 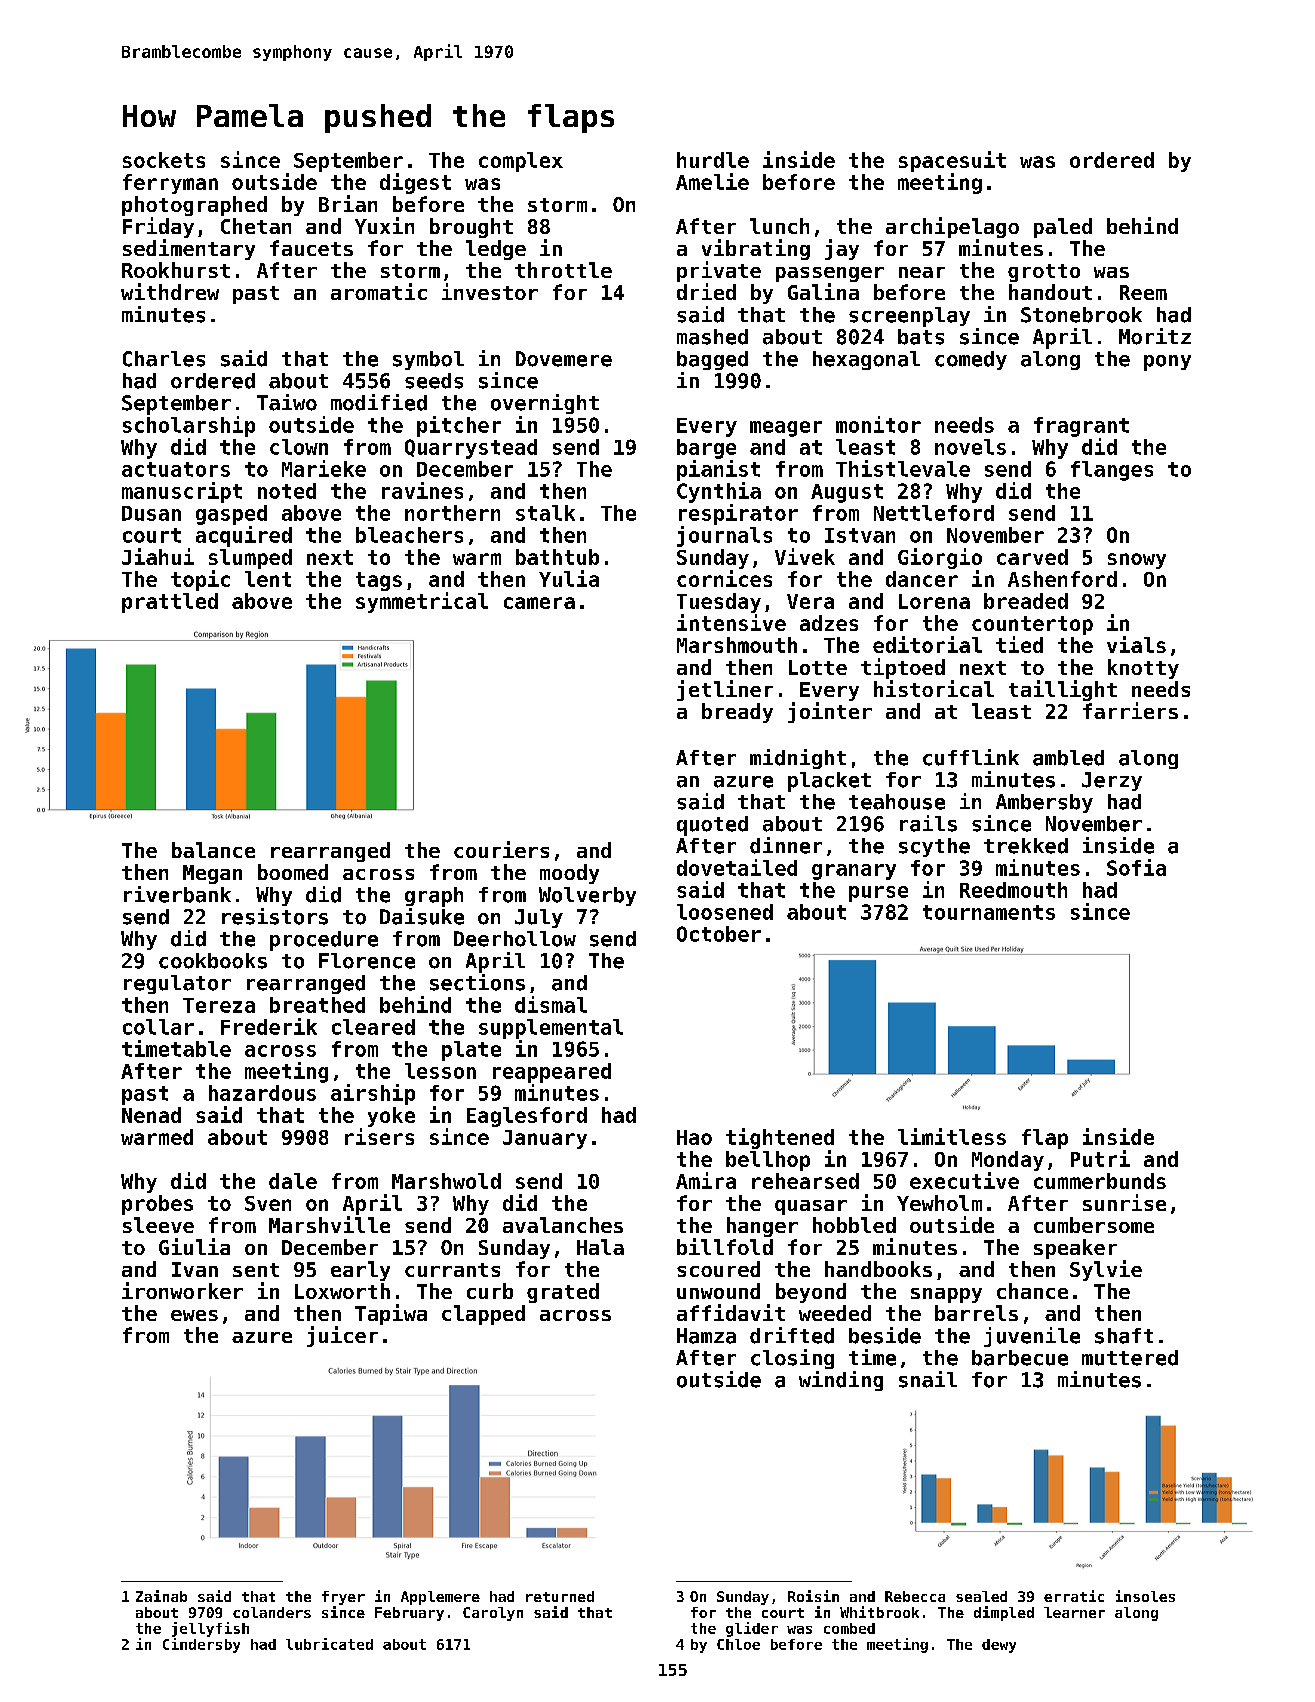 I want to click on taillight, so click(x=1063, y=690).
